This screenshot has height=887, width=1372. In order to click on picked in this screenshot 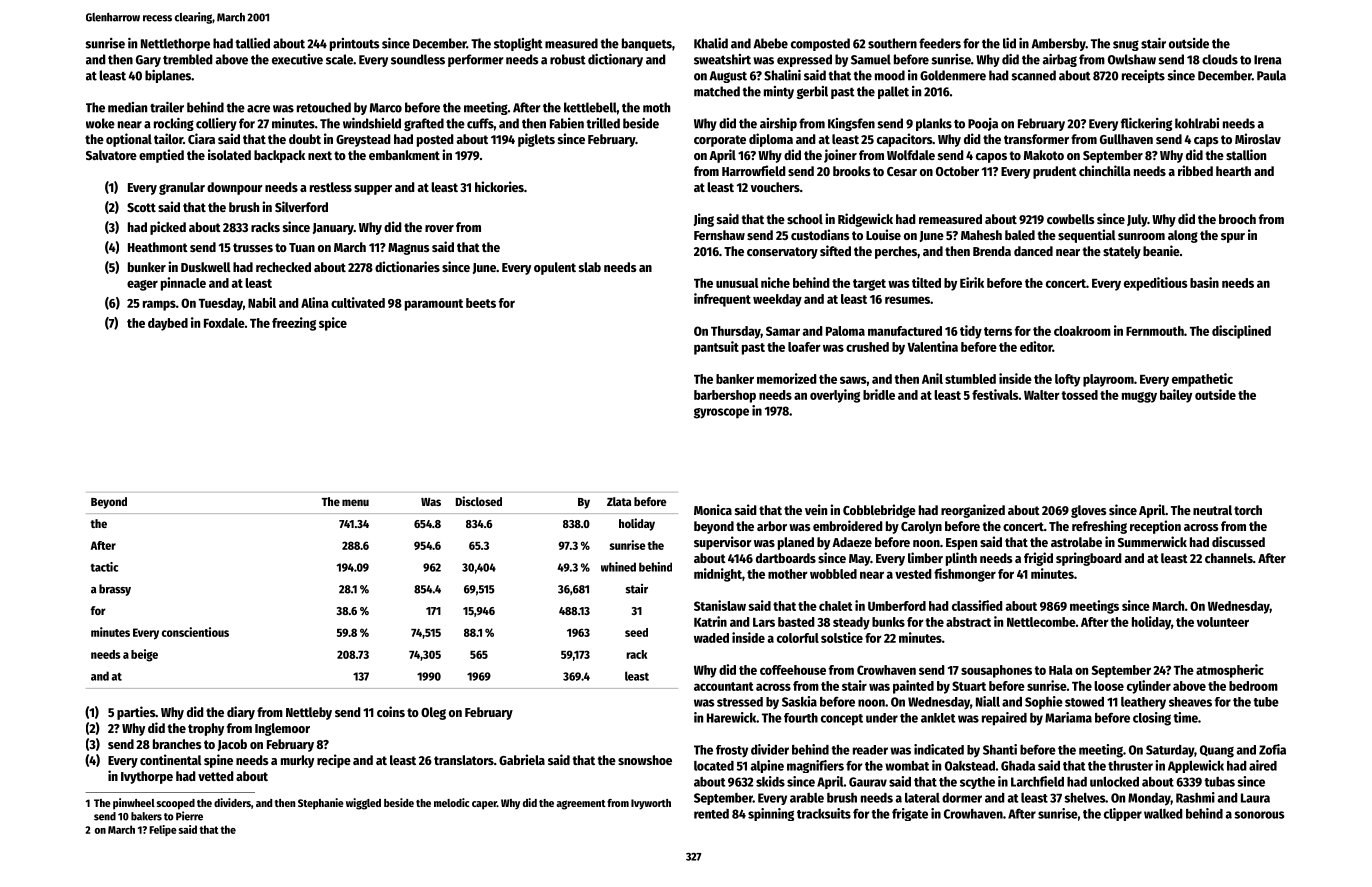, I will do `click(168, 228)`.
